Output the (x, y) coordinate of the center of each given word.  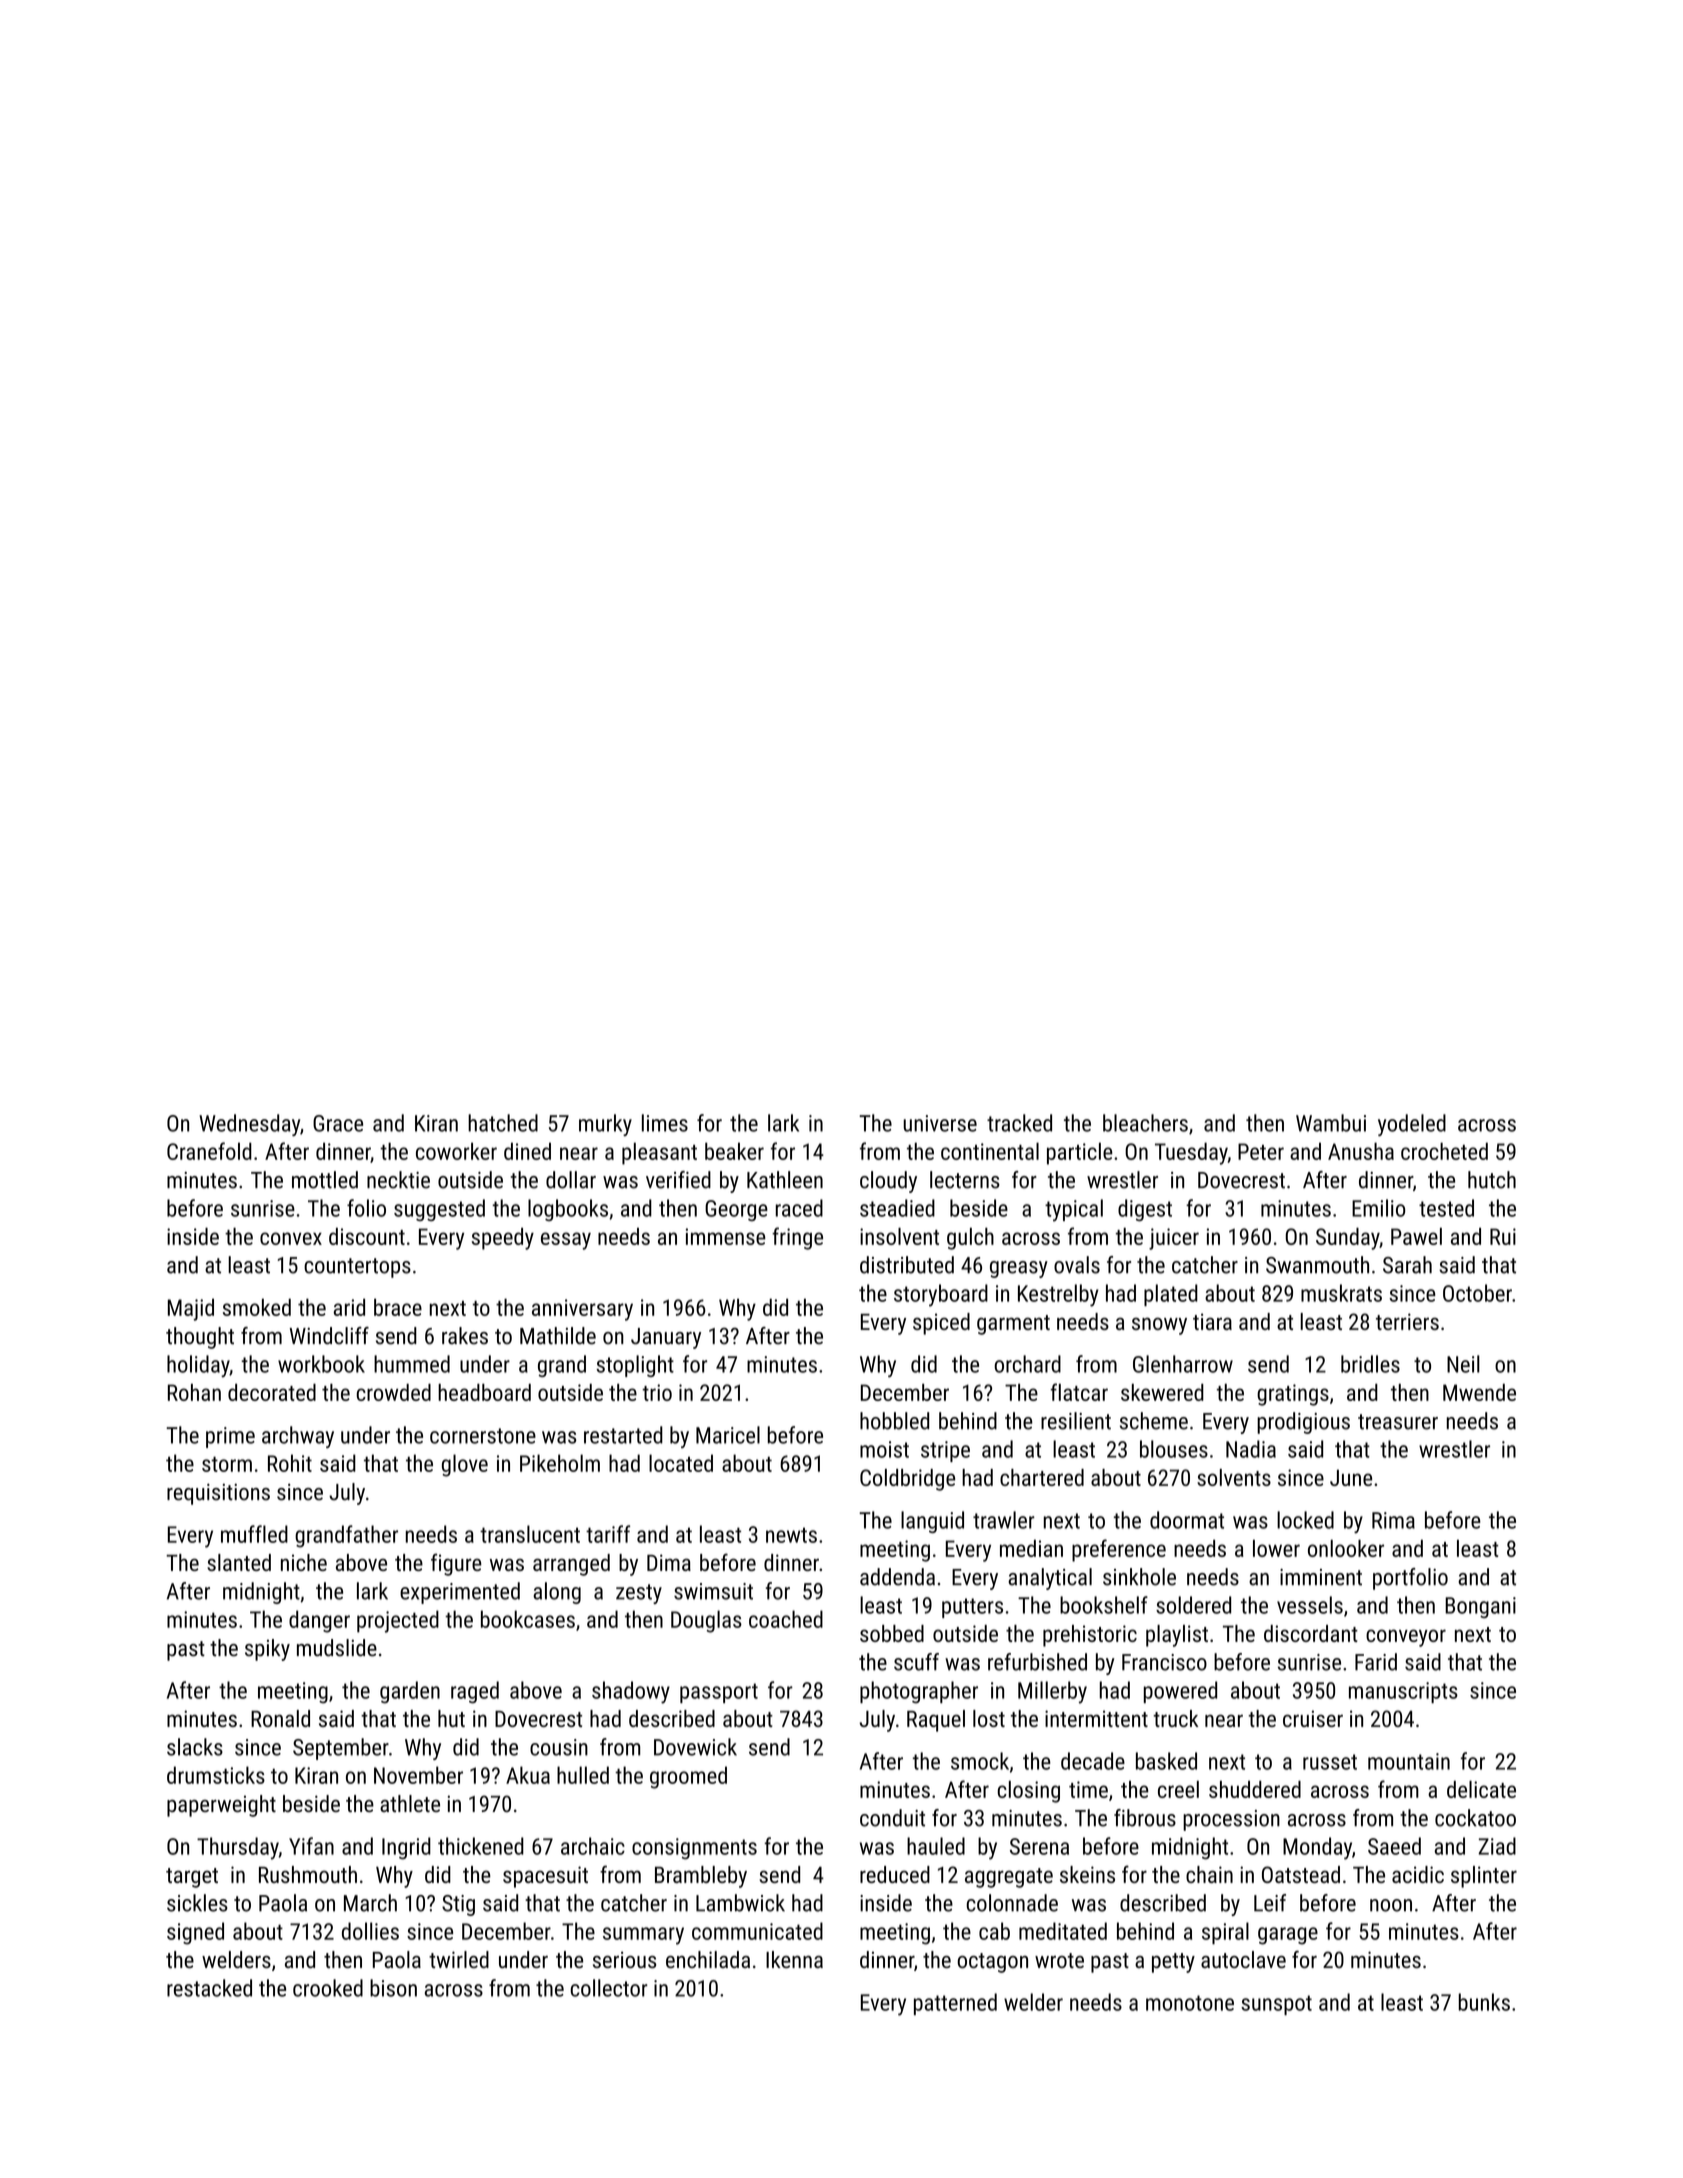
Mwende (1479, 1392)
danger (319, 1621)
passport (719, 1693)
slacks (195, 1747)
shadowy (631, 1692)
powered (1180, 1692)
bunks (1484, 2002)
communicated (757, 1931)
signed (195, 1933)
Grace (338, 1123)
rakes (465, 1336)
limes (665, 1123)
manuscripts (1403, 1692)
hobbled (894, 1421)
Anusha (1361, 1151)
